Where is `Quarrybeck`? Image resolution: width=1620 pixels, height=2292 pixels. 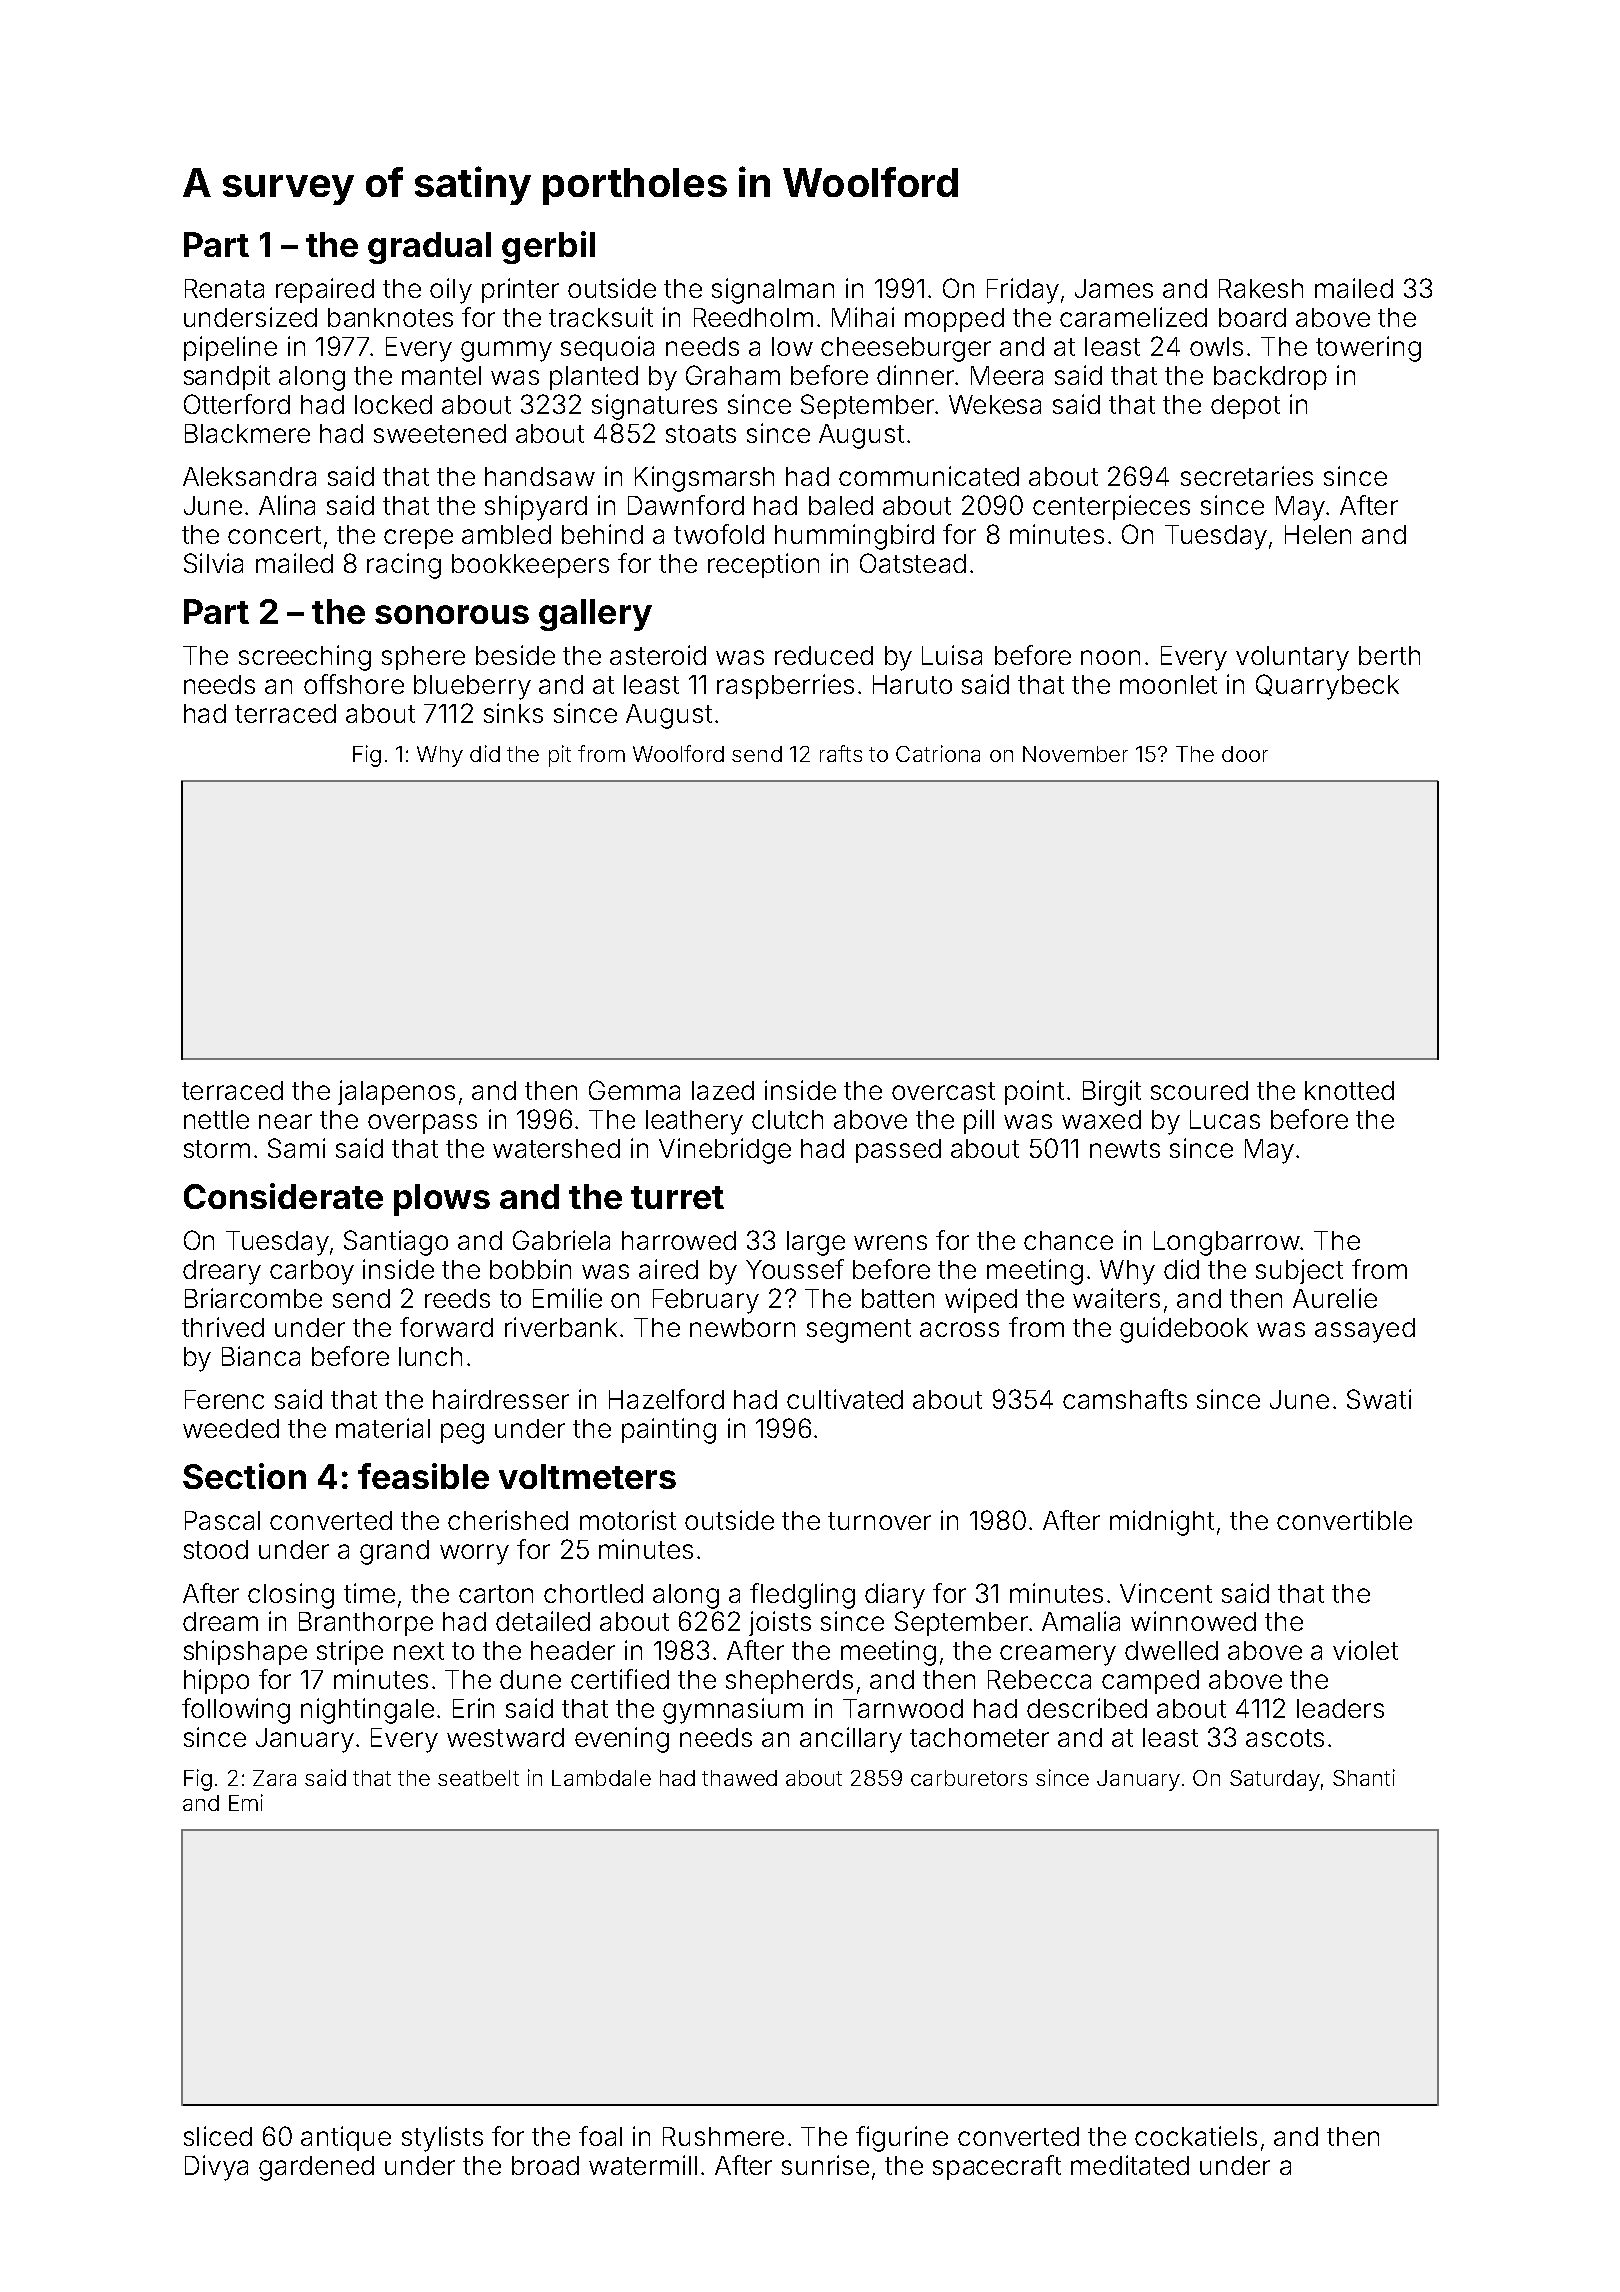 Quarrybeck is located at coordinates (1327, 687).
